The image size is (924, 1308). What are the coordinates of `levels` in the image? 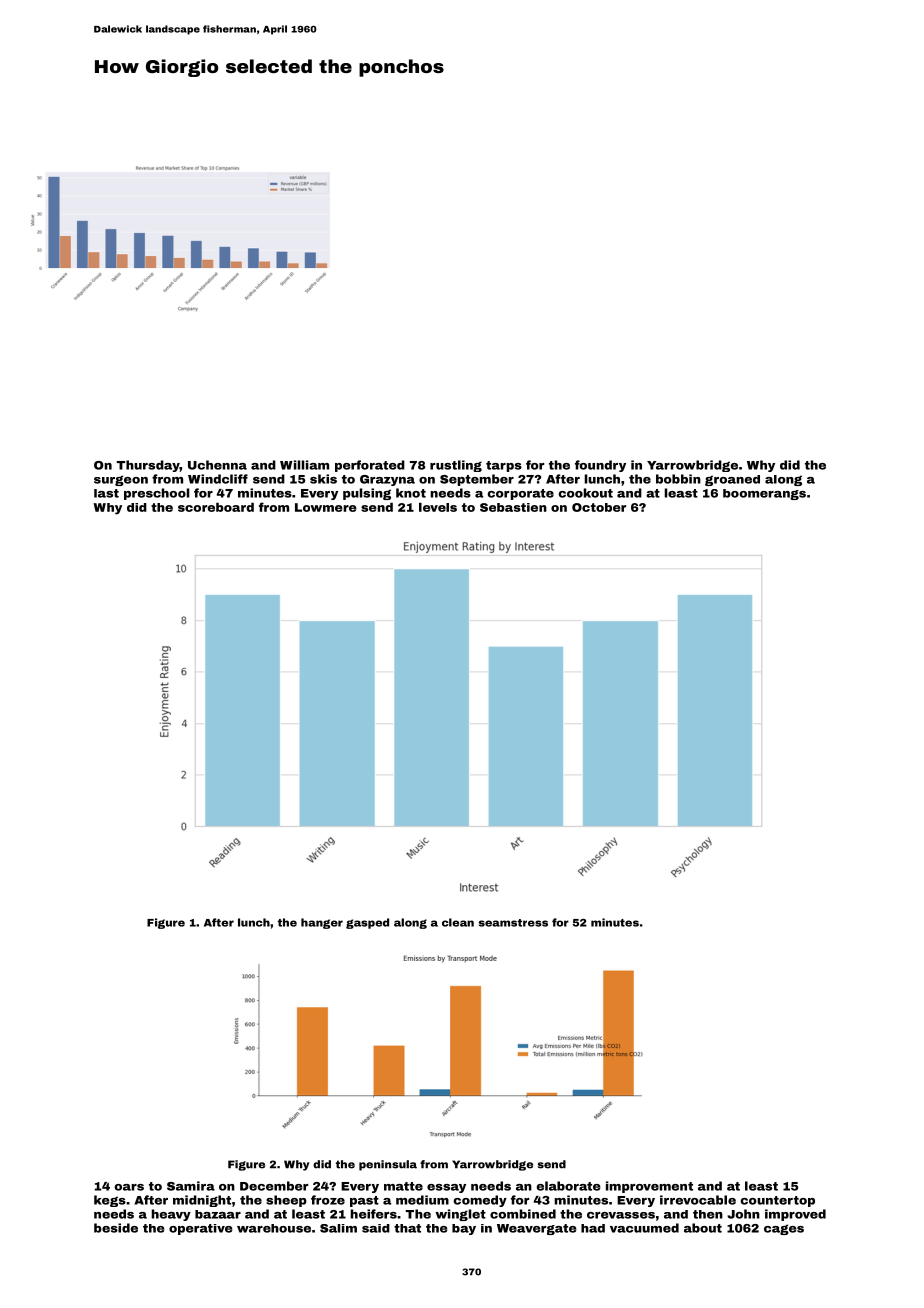 It's located at (438, 507).
